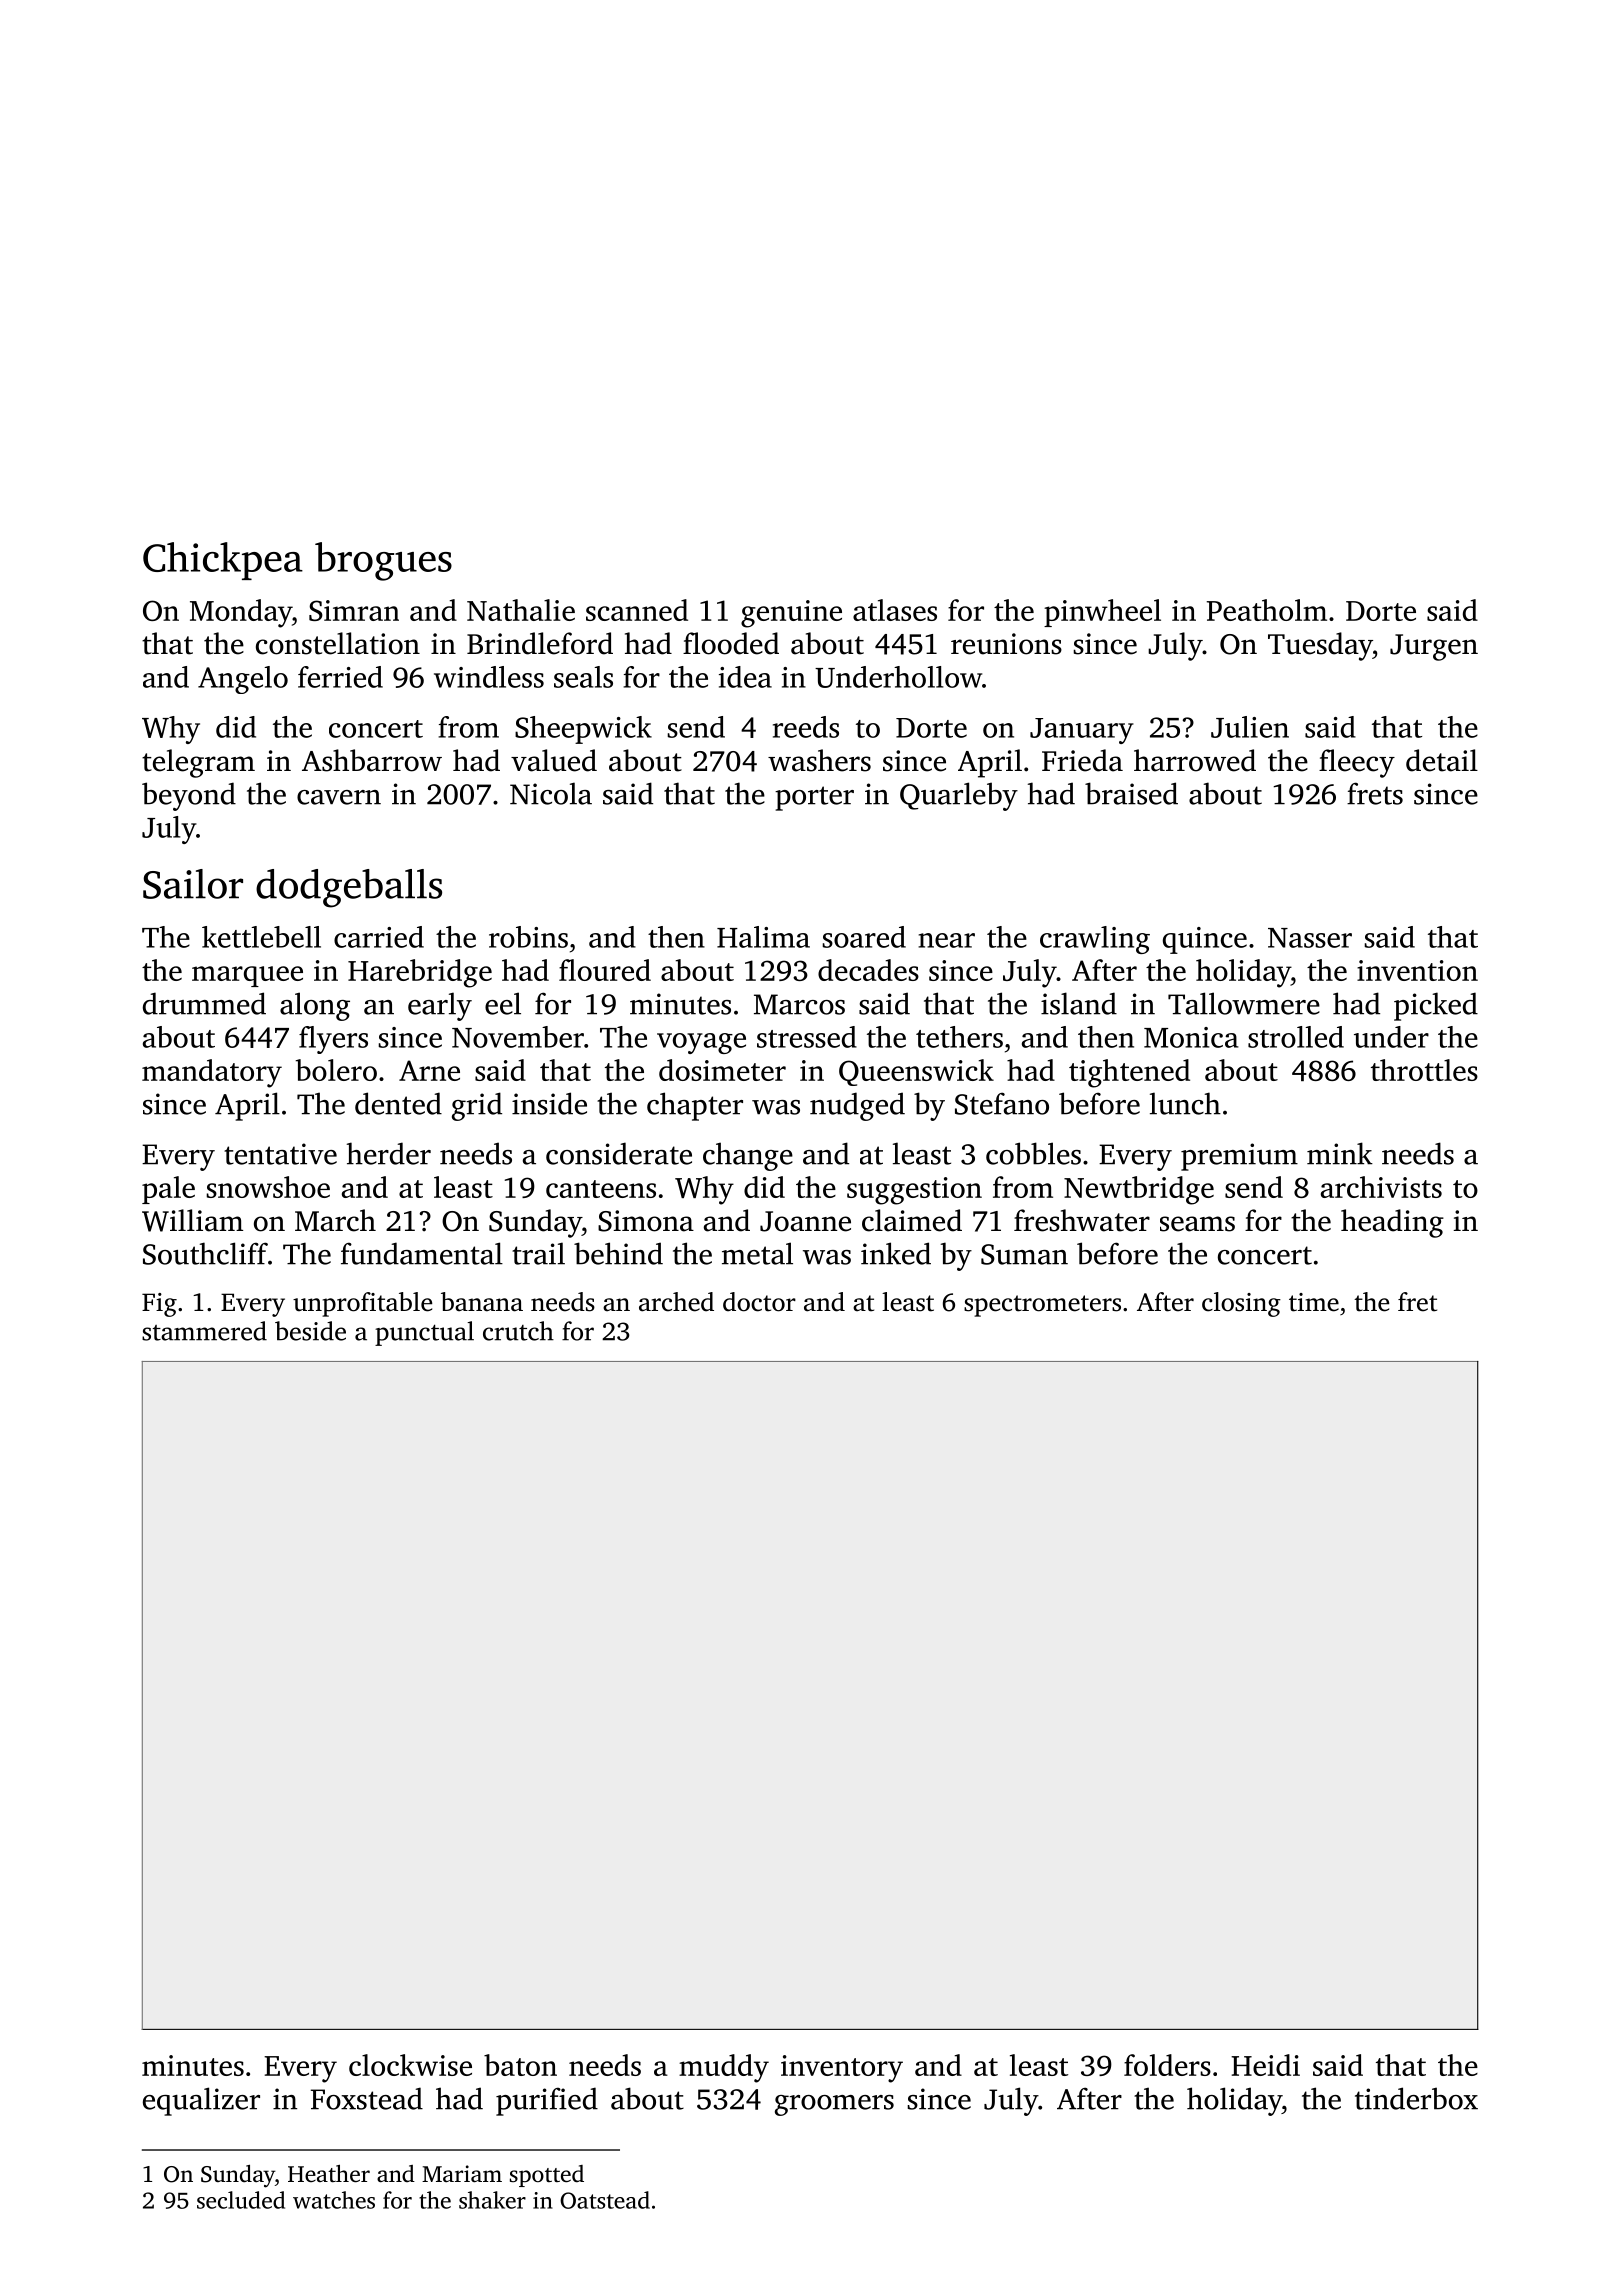 The image size is (1620, 2292). Describe the element at coordinates (410, 2065) in the image. I see `clockwise` at that location.
